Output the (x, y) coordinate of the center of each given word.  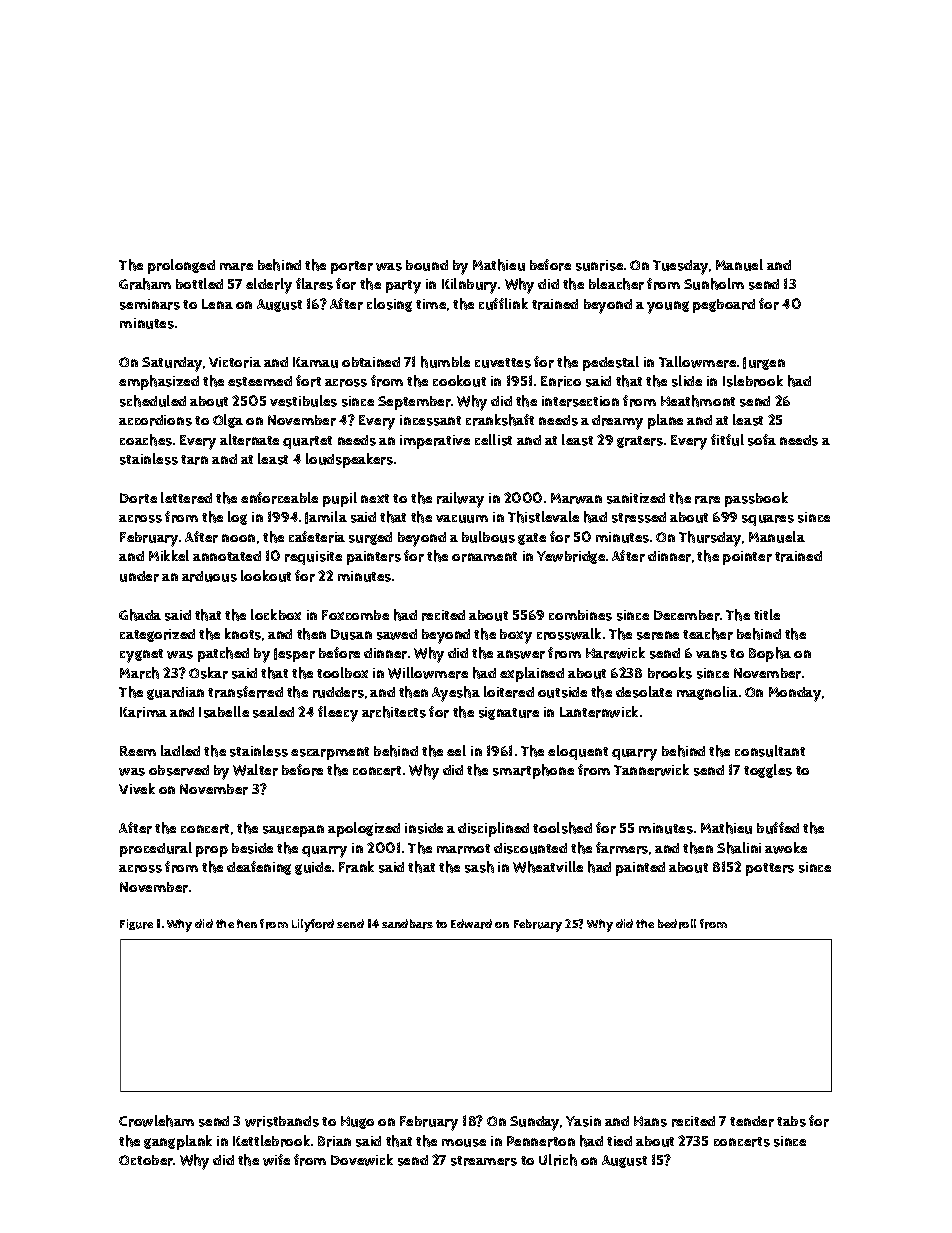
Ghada (140, 615)
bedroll (677, 924)
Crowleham (156, 1121)
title (767, 614)
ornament (484, 557)
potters (770, 869)
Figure (136, 924)
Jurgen (764, 363)
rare (707, 500)
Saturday (172, 364)
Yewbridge (571, 557)
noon (238, 538)
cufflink (503, 304)
